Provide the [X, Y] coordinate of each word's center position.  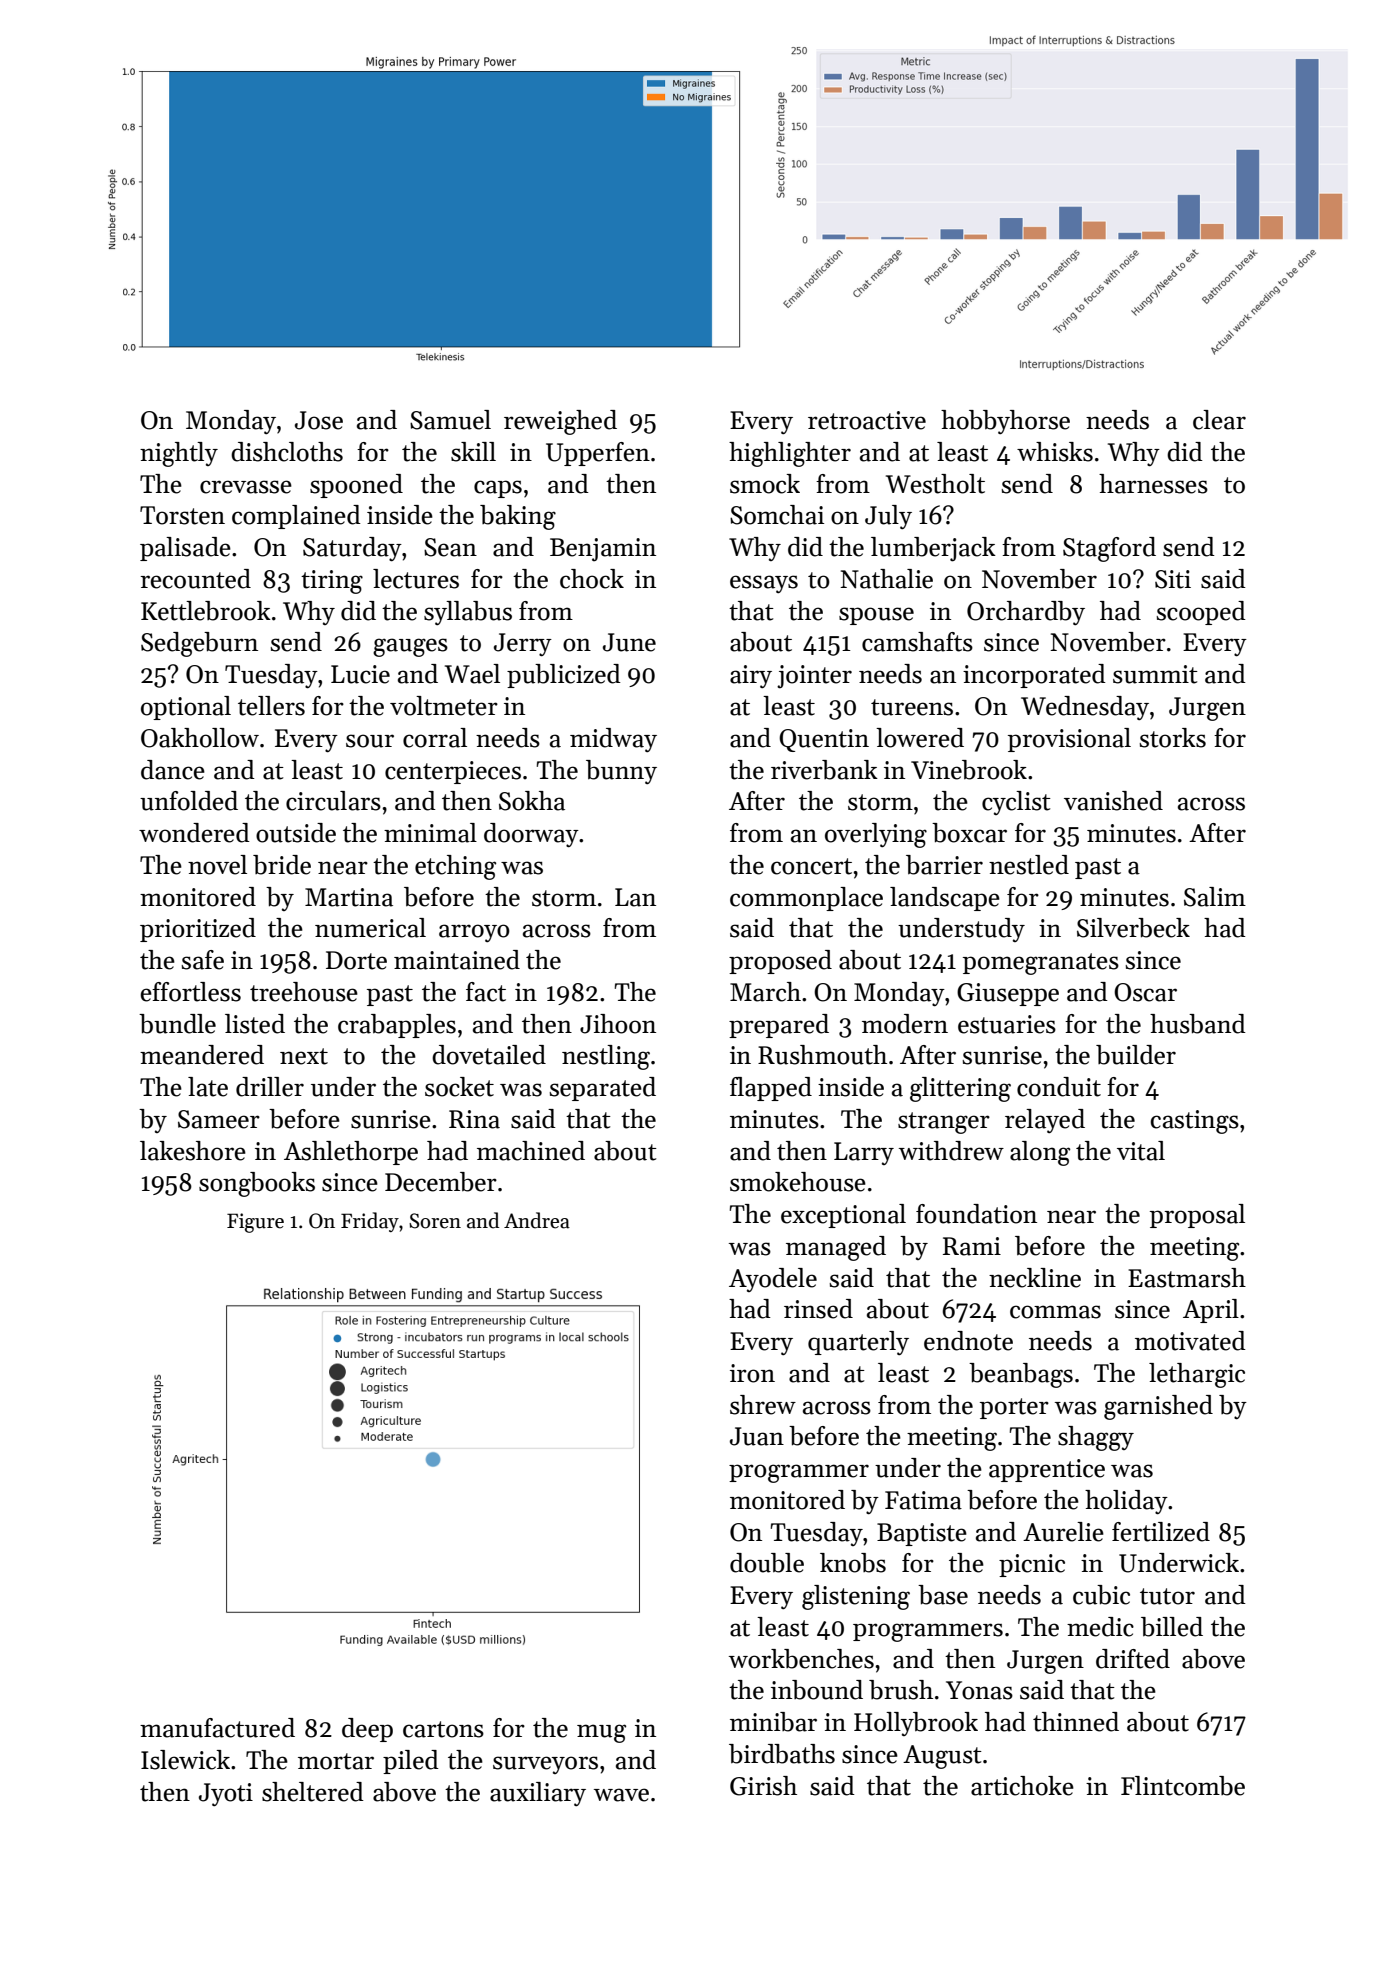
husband [1198, 1024]
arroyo [474, 933]
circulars [333, 801]
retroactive [867, 420]
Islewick [185, 1760]
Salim [1215, 897]
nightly [179, 454]
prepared [779, 1026]
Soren [435, 1221]
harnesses [1153, 484]
